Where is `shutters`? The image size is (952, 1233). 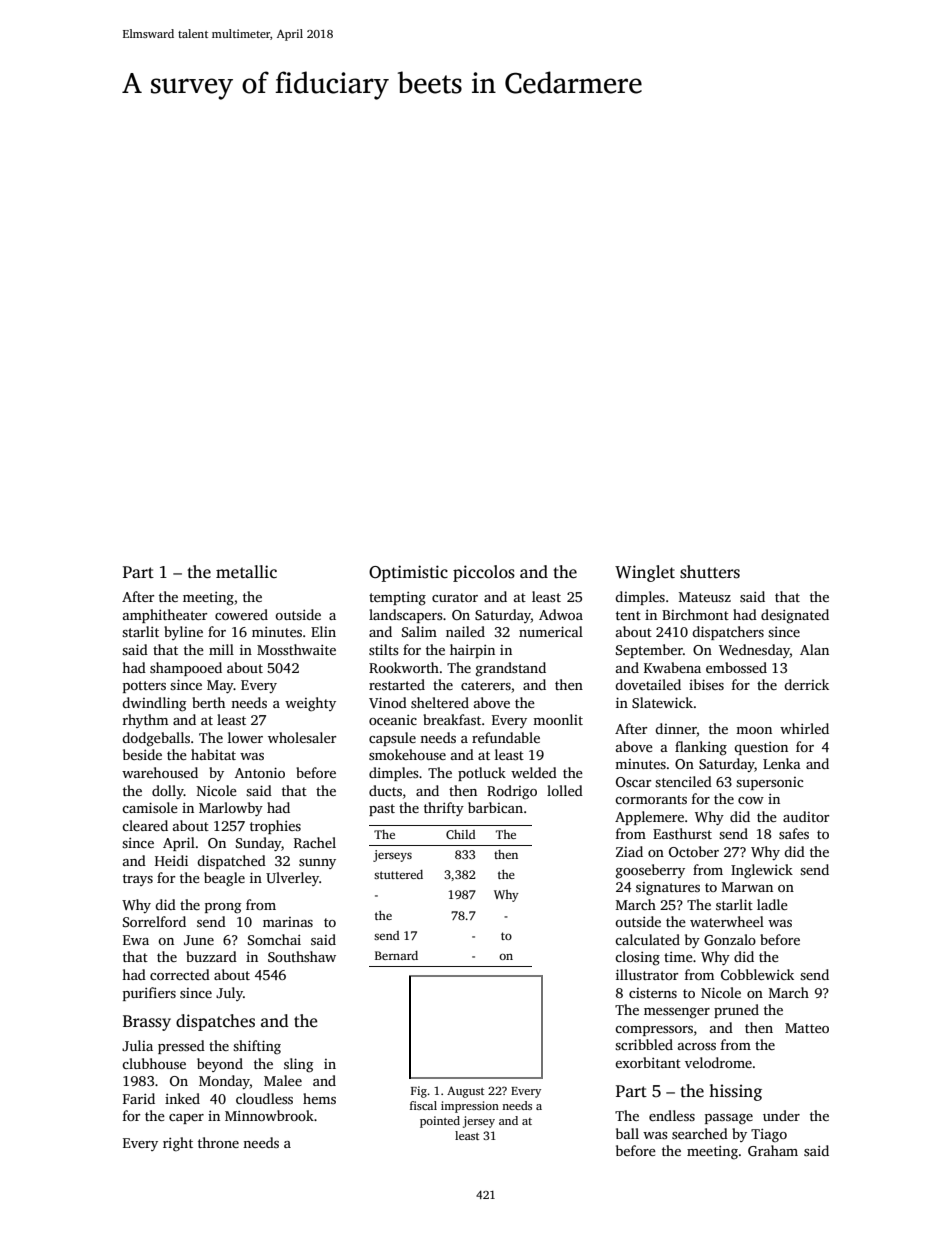 shutters is located at coordinates (710, 572).
